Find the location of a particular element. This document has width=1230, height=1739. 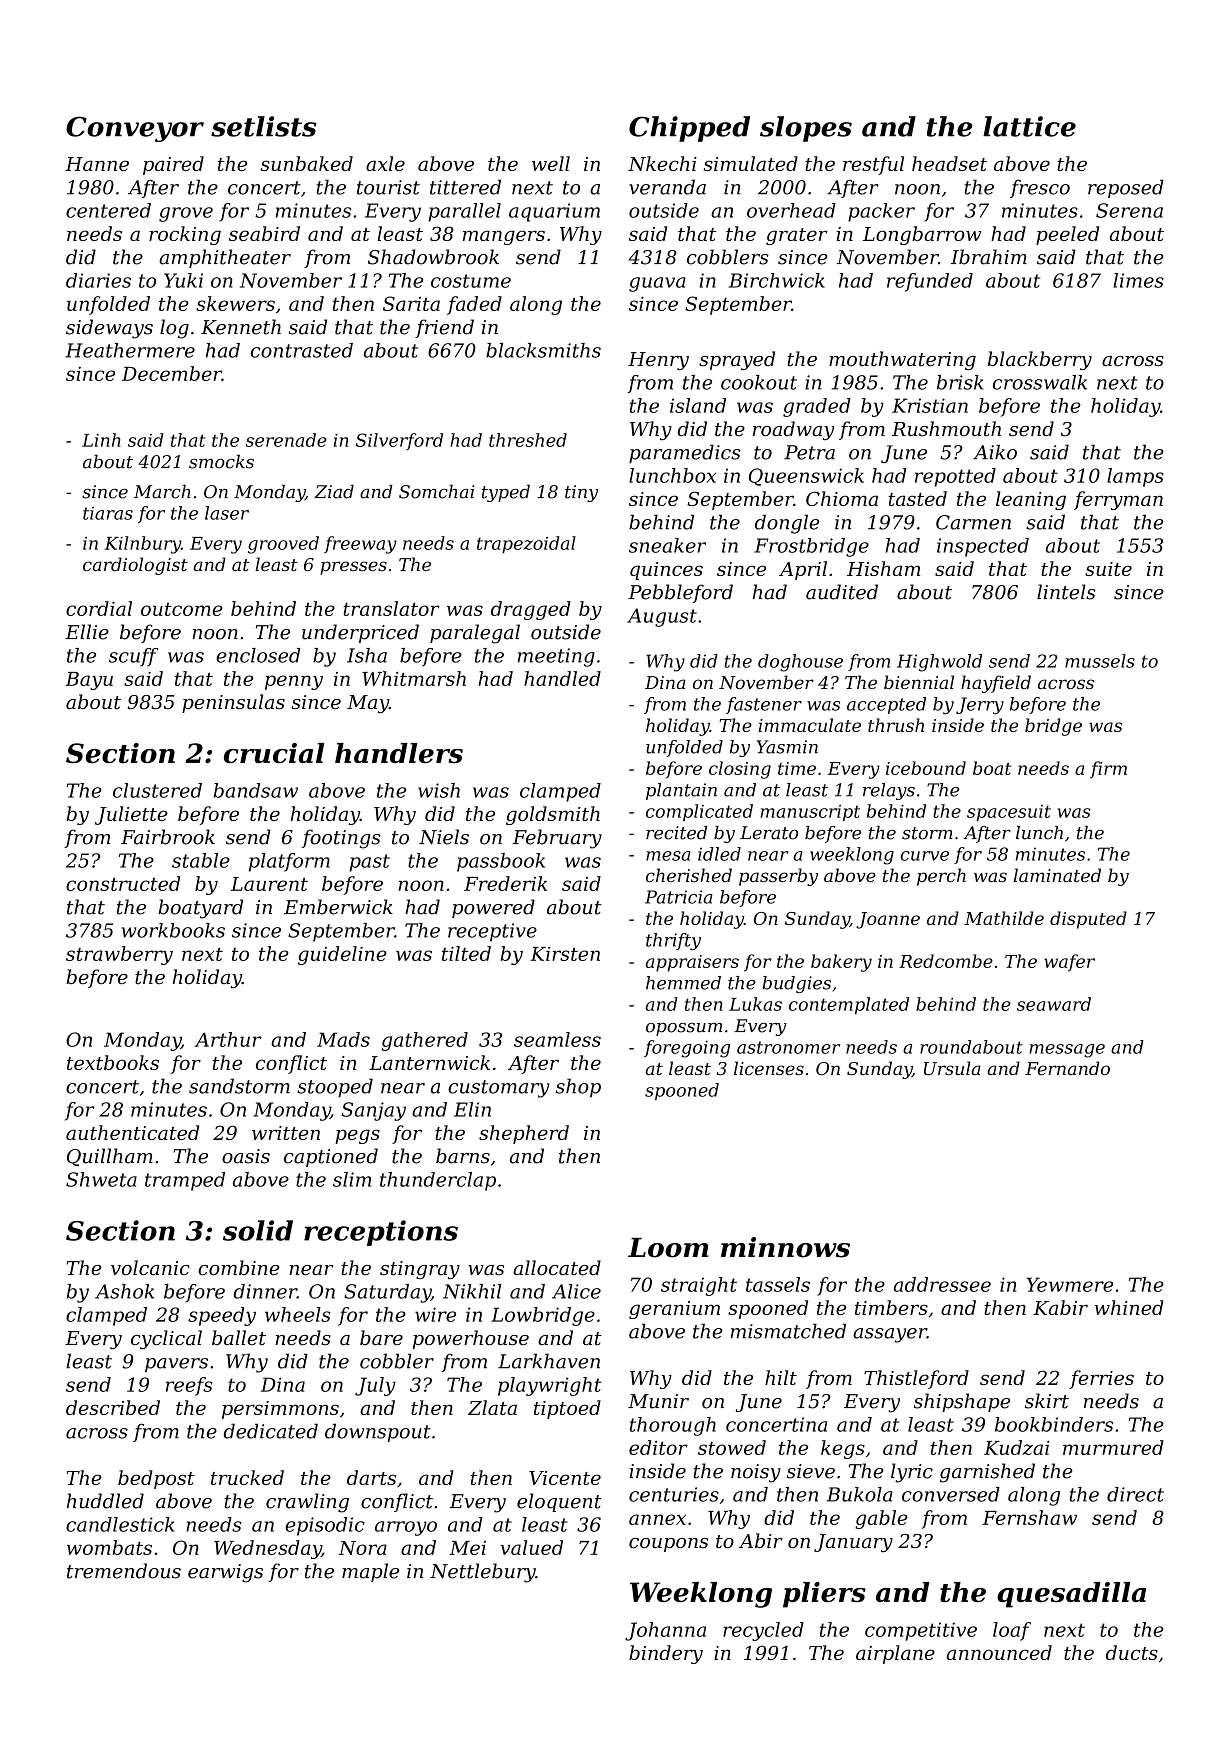

paired is located at coordinates (173, 165).
